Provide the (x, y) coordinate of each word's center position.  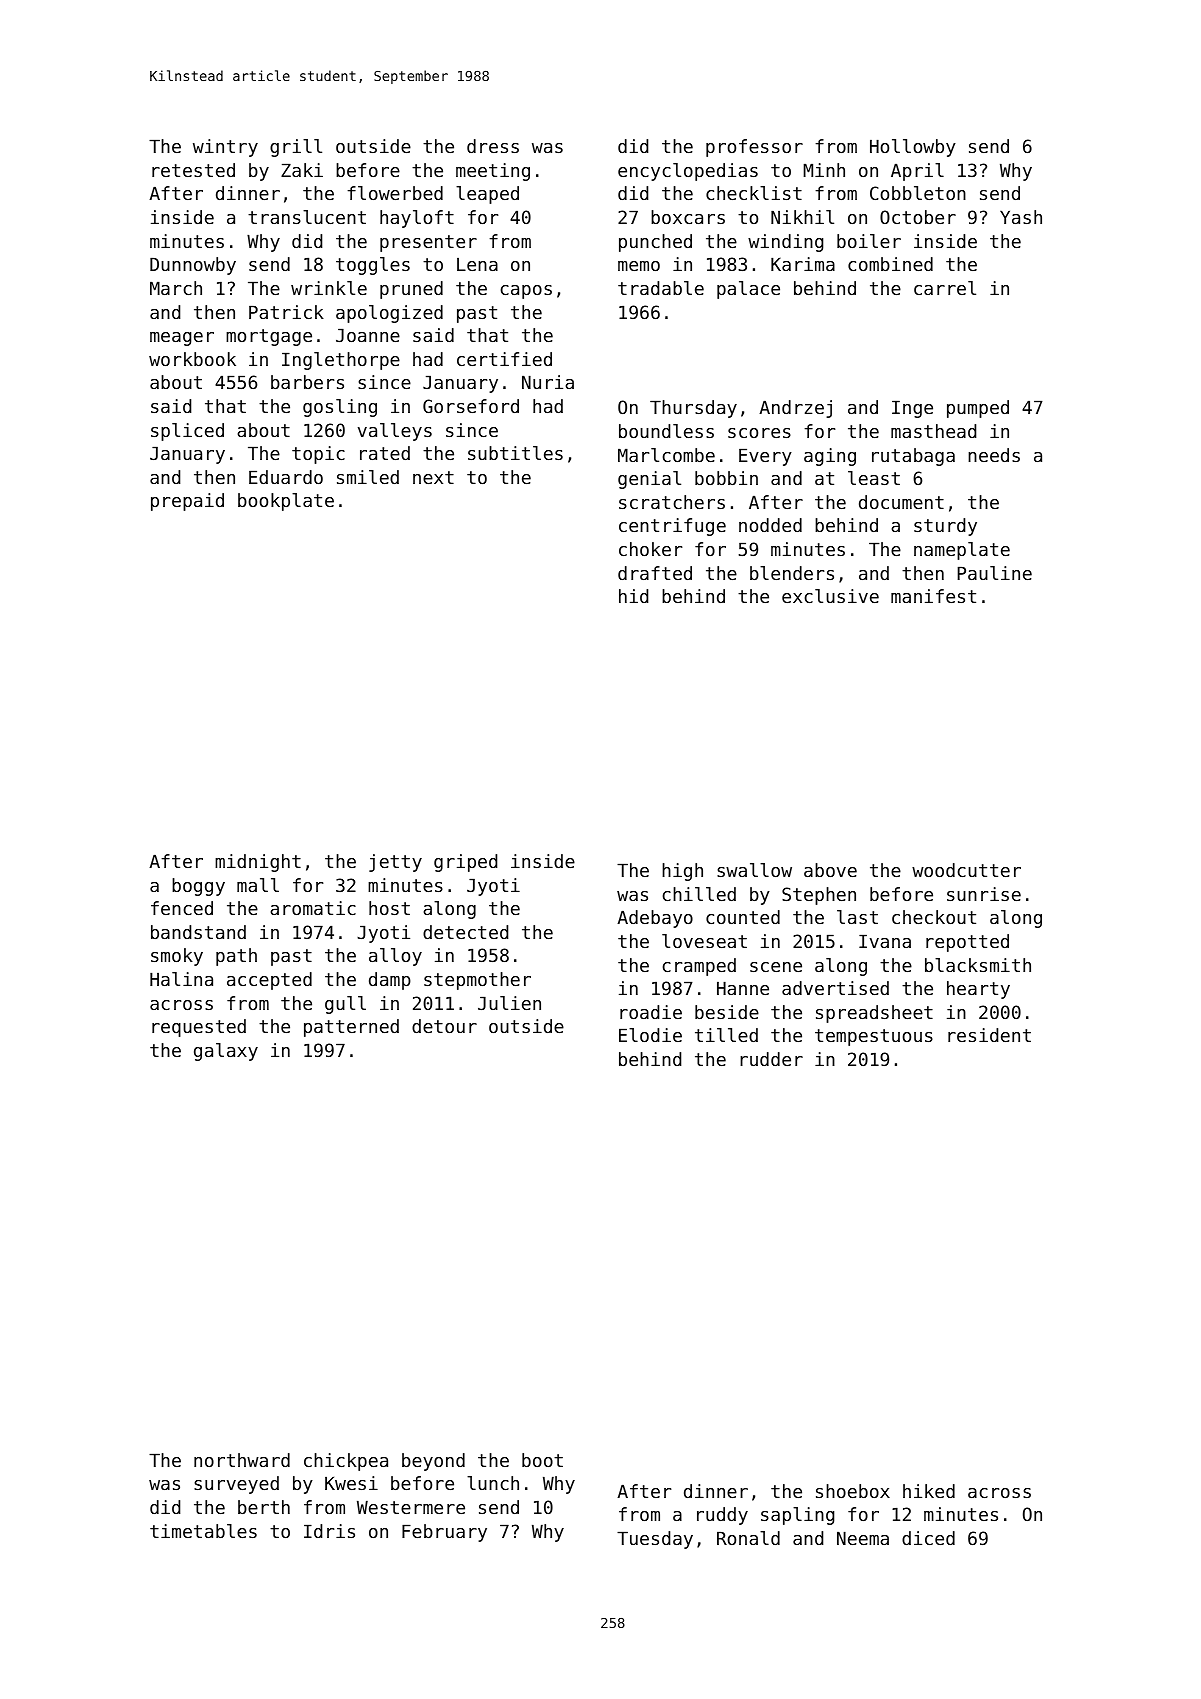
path (236, 957)
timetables (203, 1531)
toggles (373, 266)
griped (465, 863)
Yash (1021, 217)
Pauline (994, 573)
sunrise (984, 894)
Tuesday (655, 1540)
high (682, 872)
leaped (487, 195)
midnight (258, 863)
